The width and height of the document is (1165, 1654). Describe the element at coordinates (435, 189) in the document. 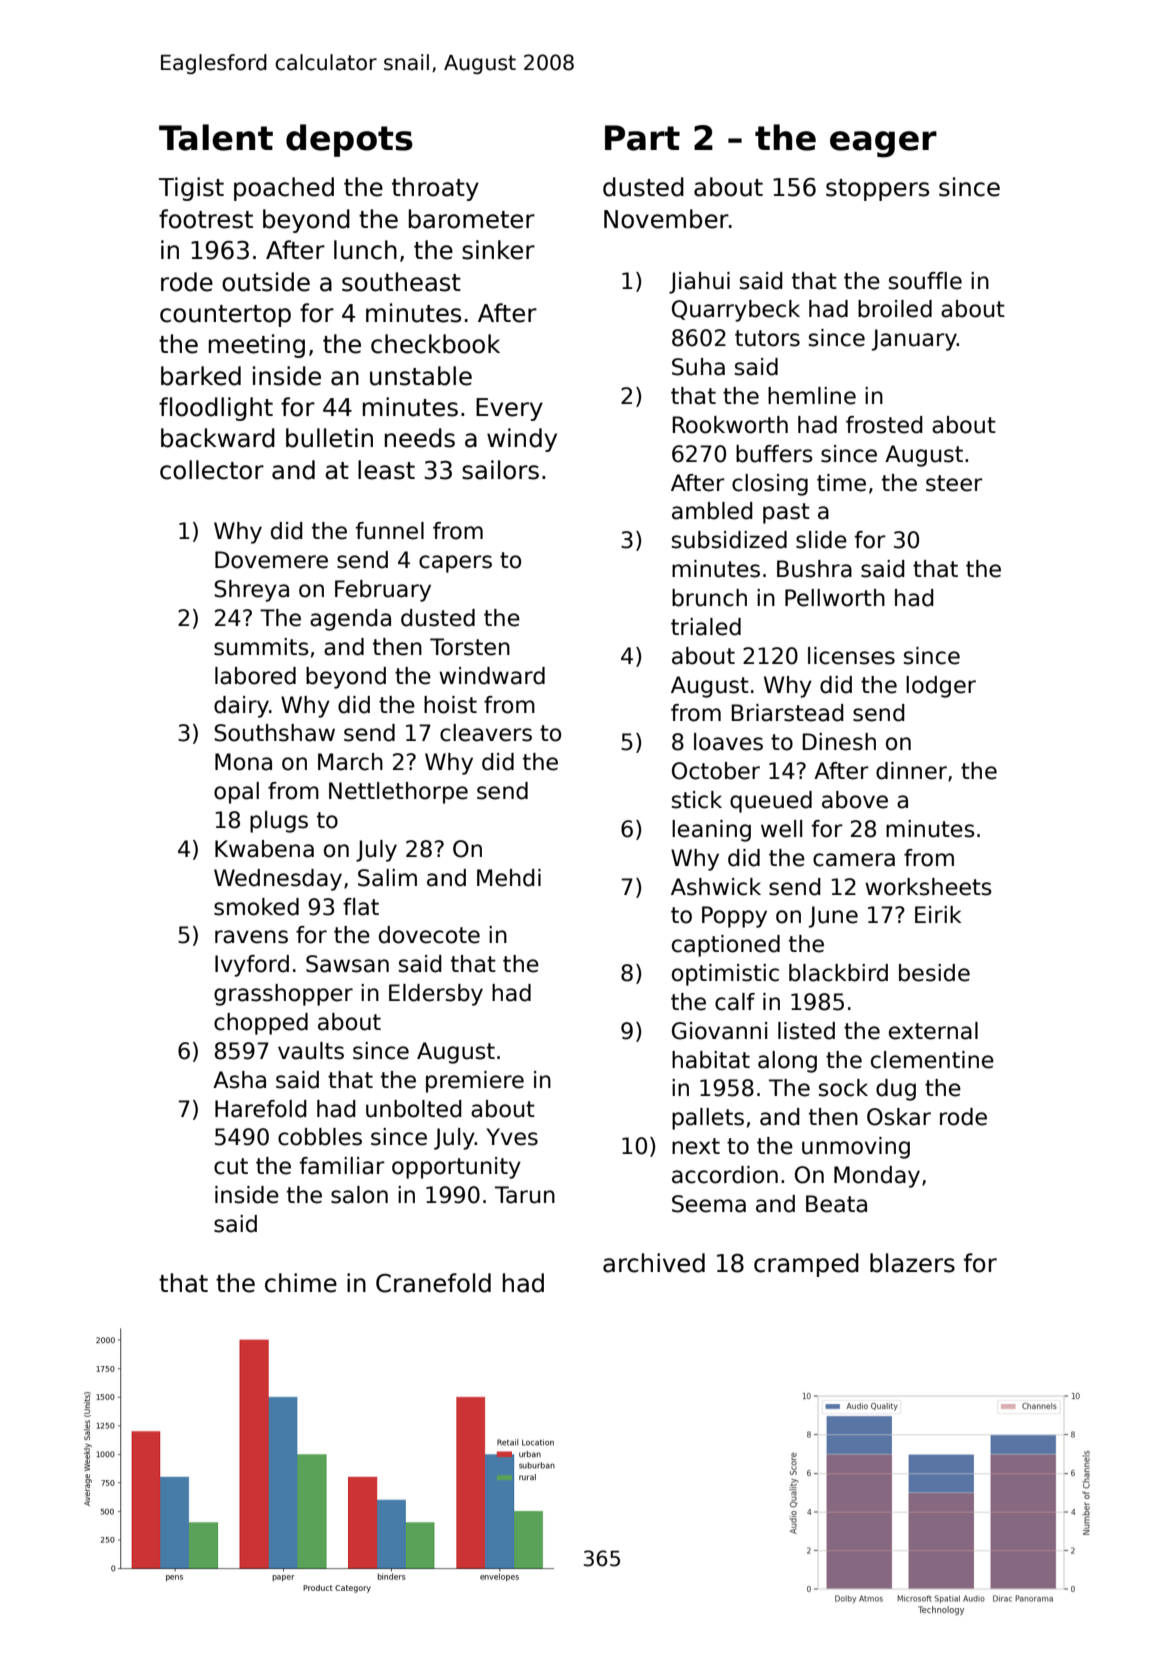

I see `throaty` at that location.
